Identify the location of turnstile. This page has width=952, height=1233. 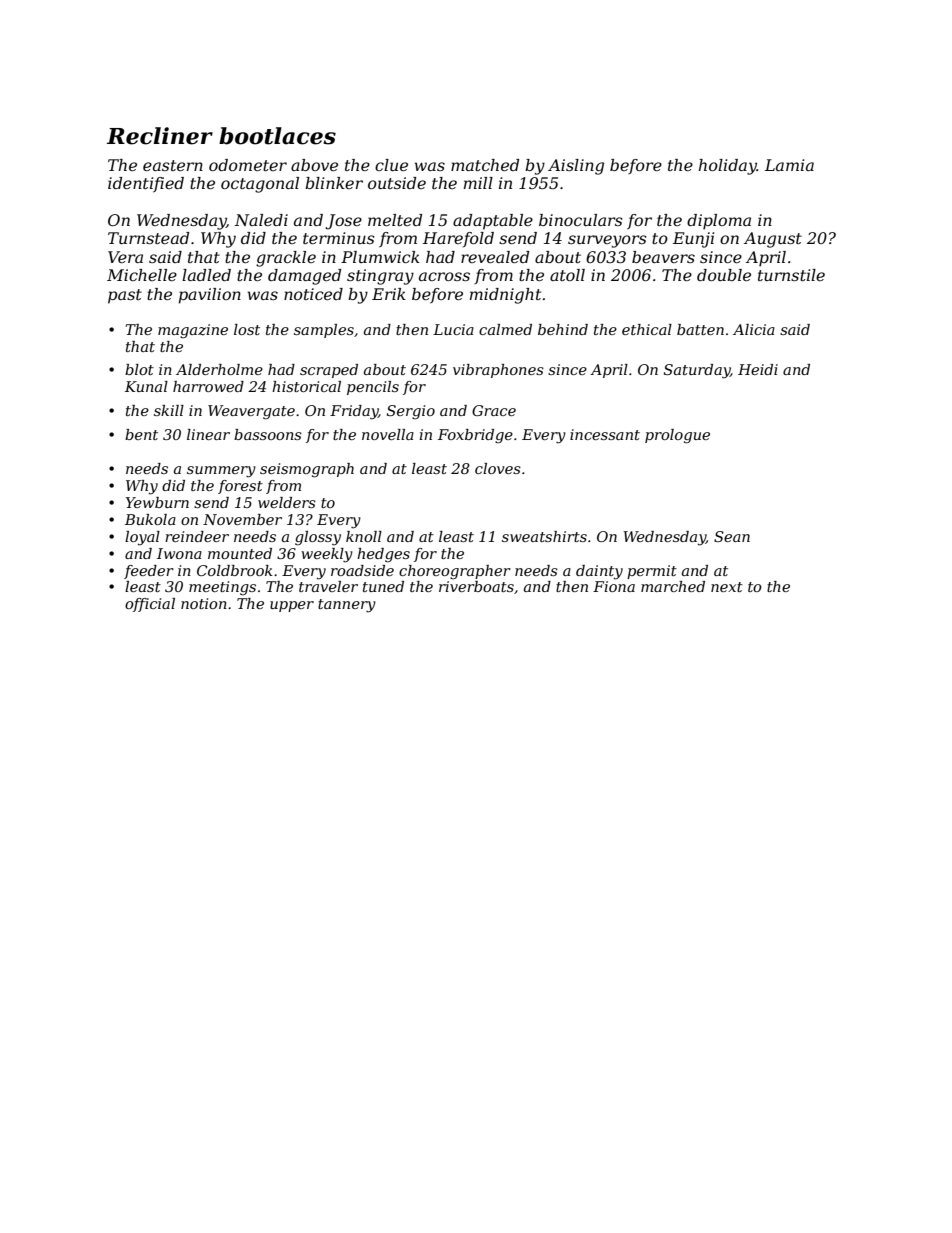
(791, 275).
